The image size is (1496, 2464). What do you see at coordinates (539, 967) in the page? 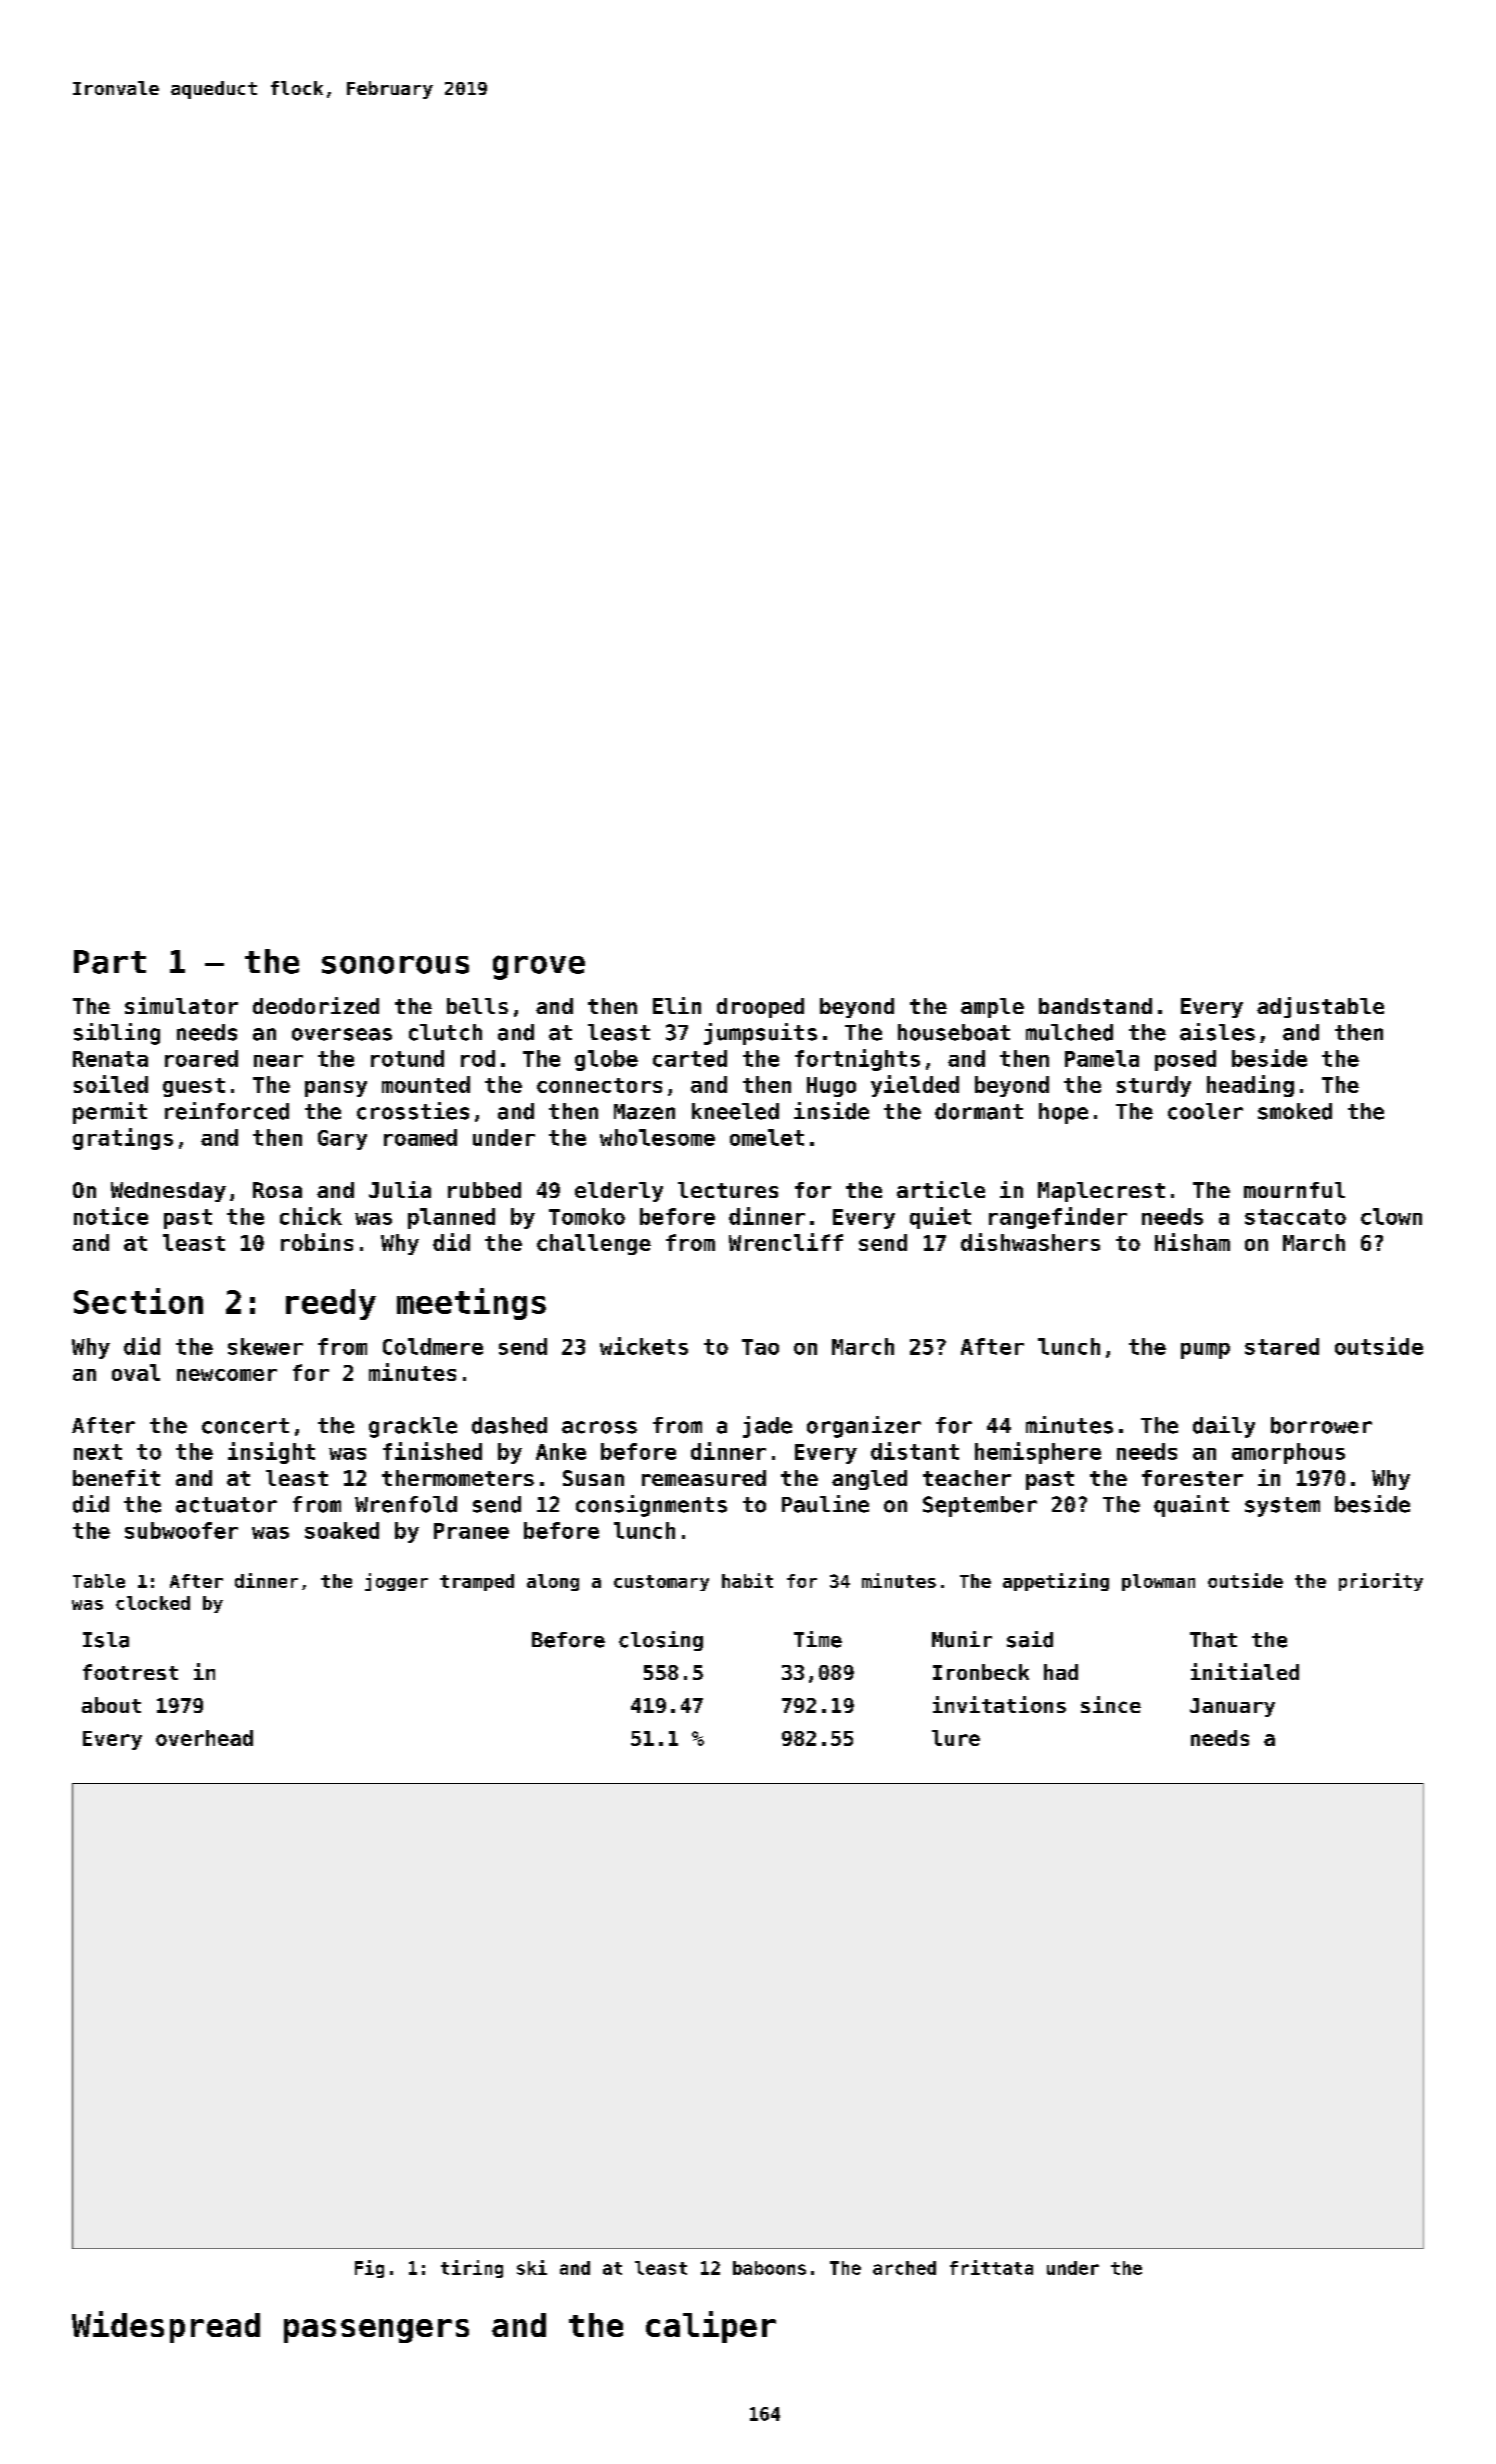
I see `grove` at bounding box center [539, 967].
